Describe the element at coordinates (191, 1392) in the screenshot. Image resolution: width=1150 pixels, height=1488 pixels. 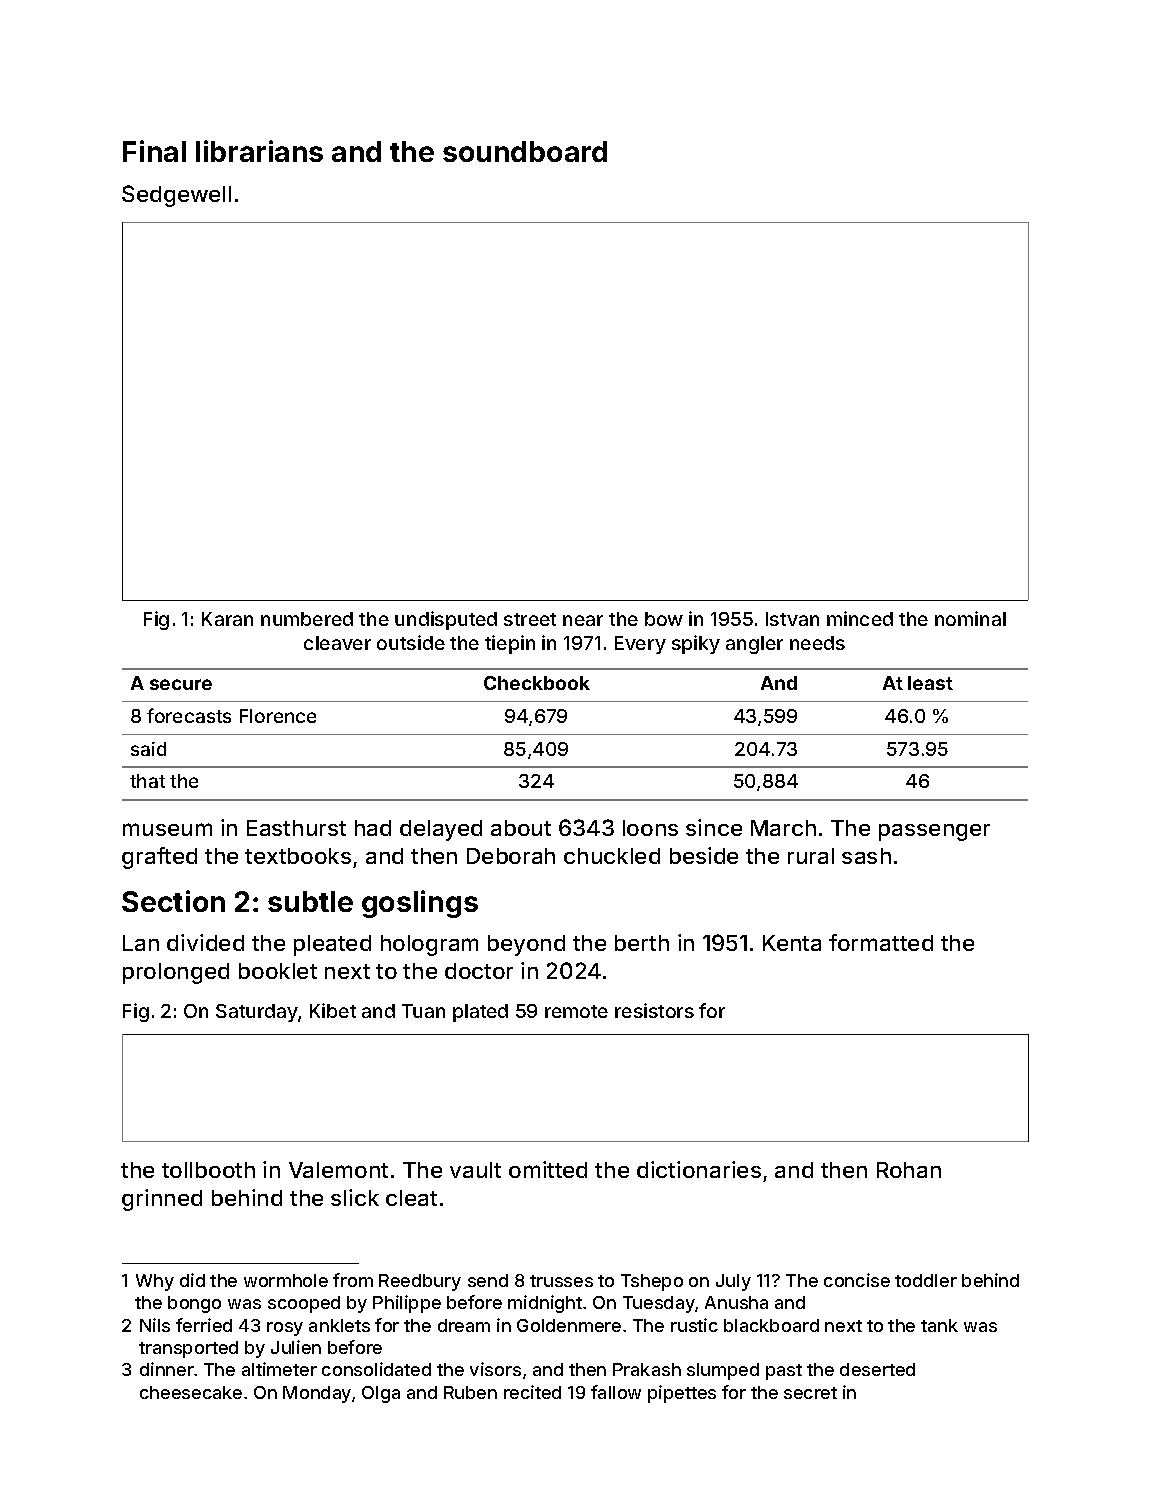
I see `cheesecake` at that location.
